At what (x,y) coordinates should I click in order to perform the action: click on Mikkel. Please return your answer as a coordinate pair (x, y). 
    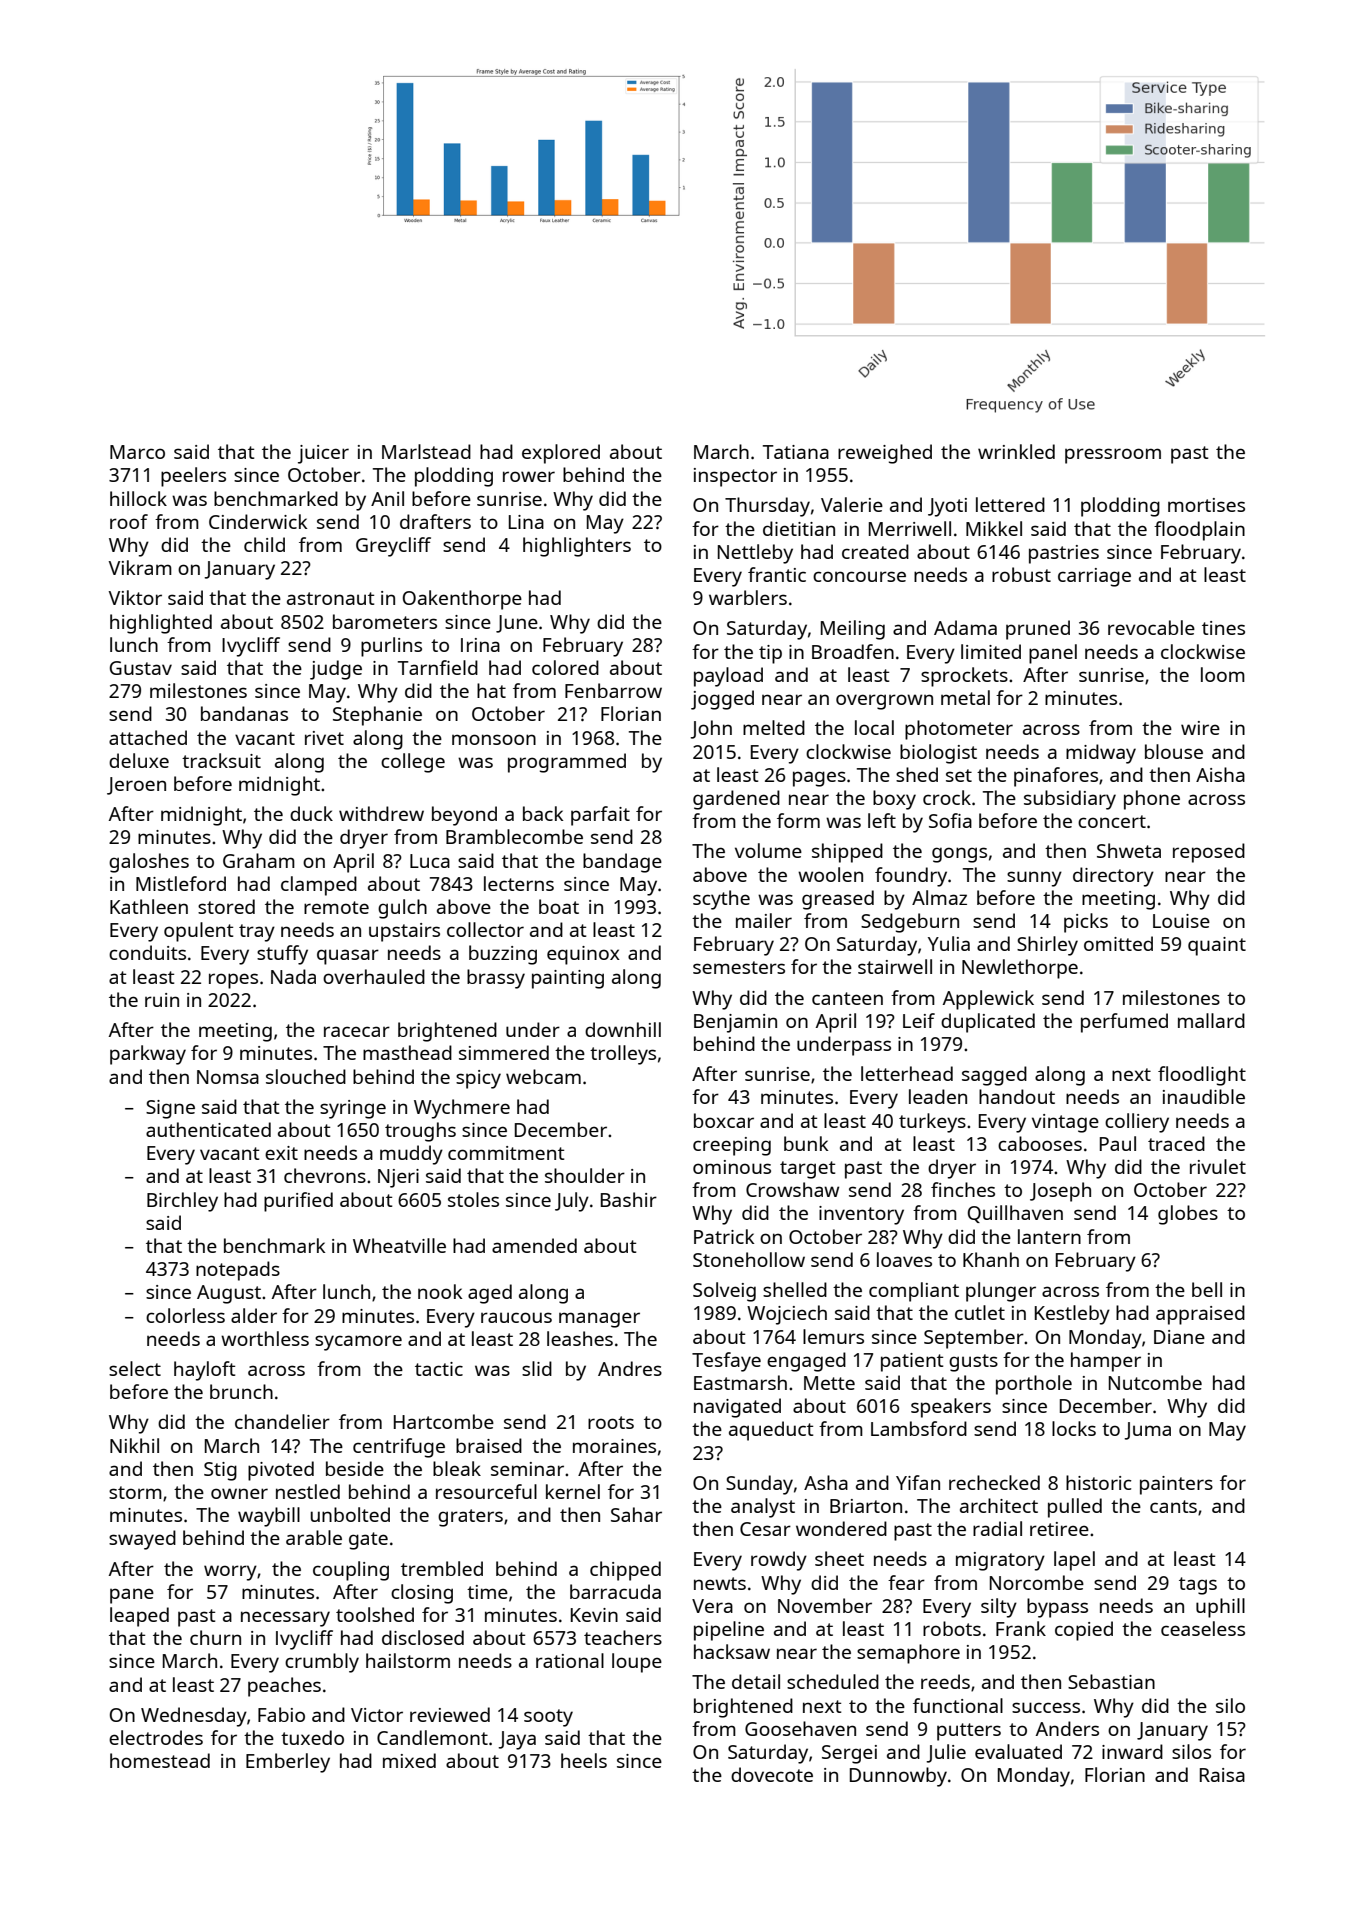
    Looking at the image, I should click on (994, 528).
